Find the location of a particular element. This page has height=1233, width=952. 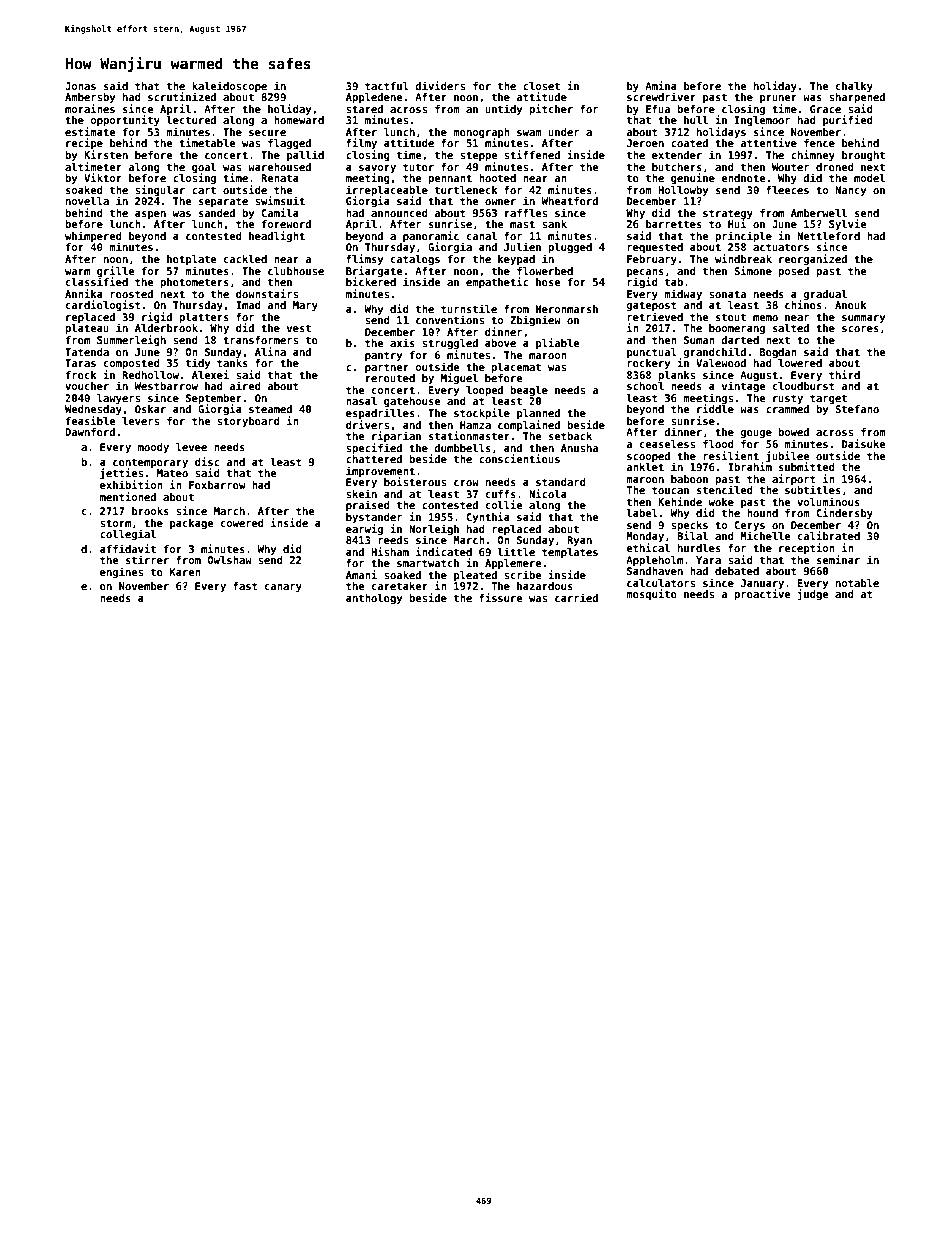

goal is located at coordinates (204, 168).
